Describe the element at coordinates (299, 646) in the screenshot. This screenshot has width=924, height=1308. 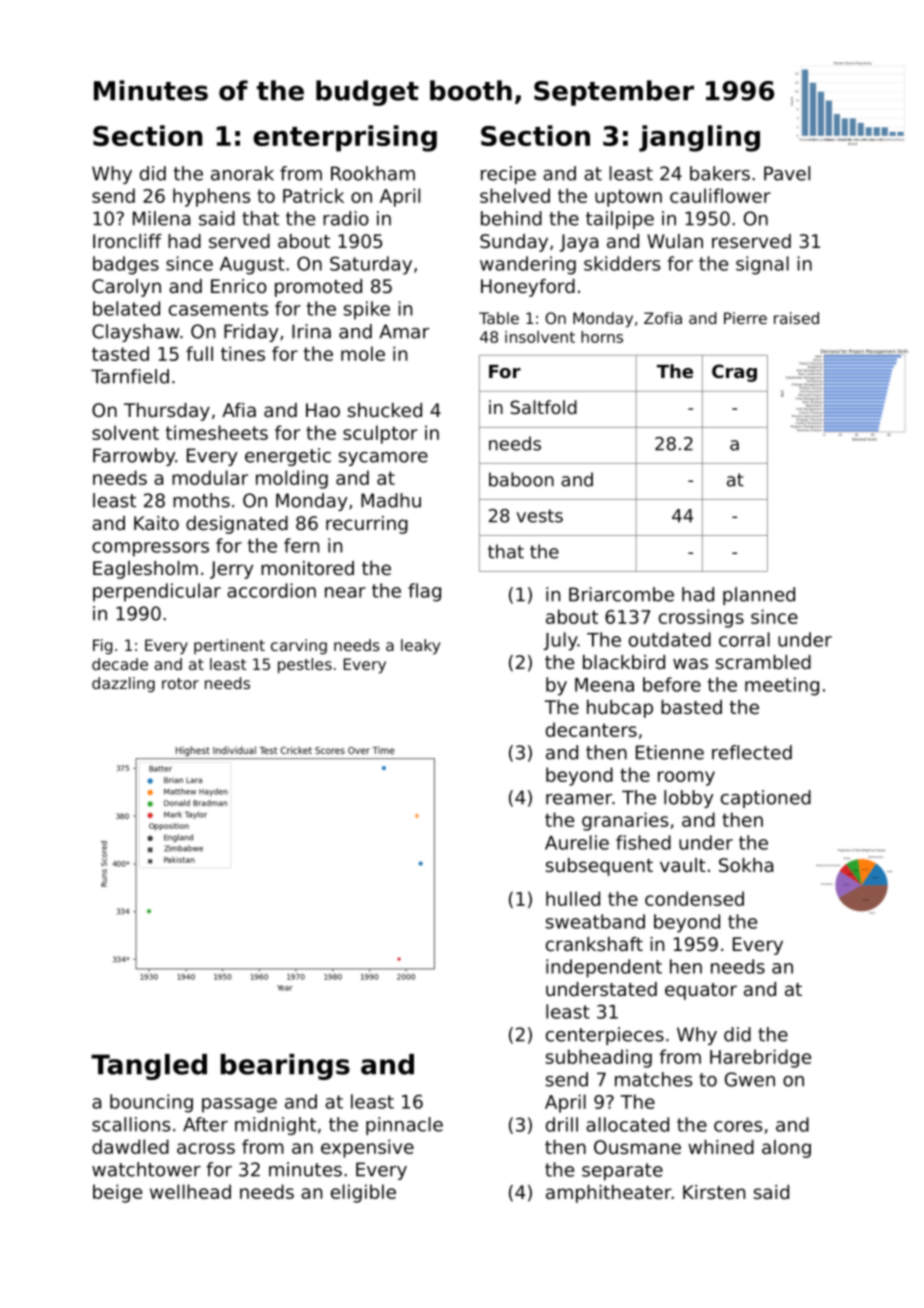
I see `carving` at that location.
